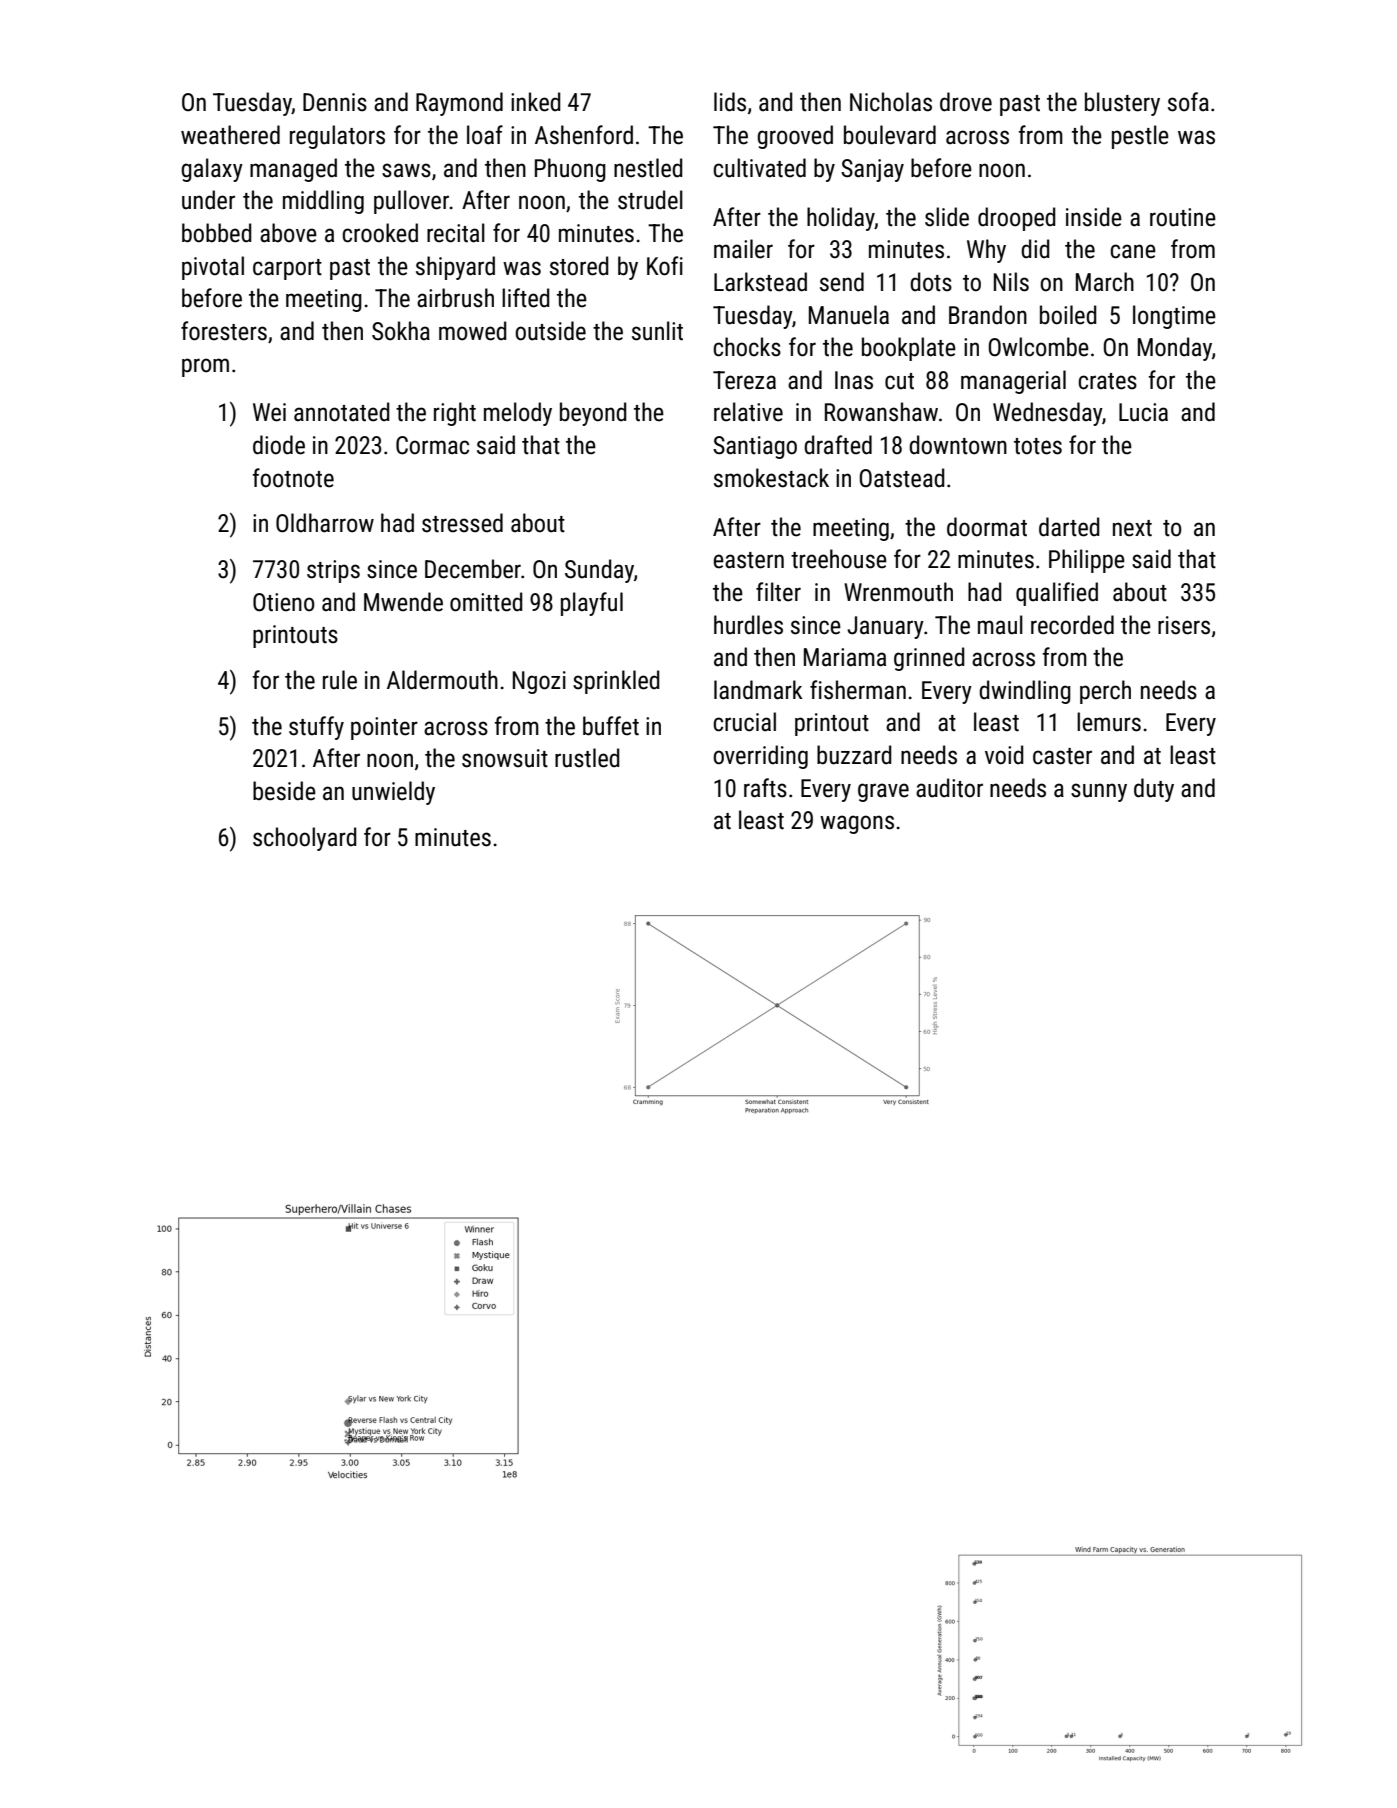 The image size is (1397, 1808). I want to click on drove, so click(966, 102).
